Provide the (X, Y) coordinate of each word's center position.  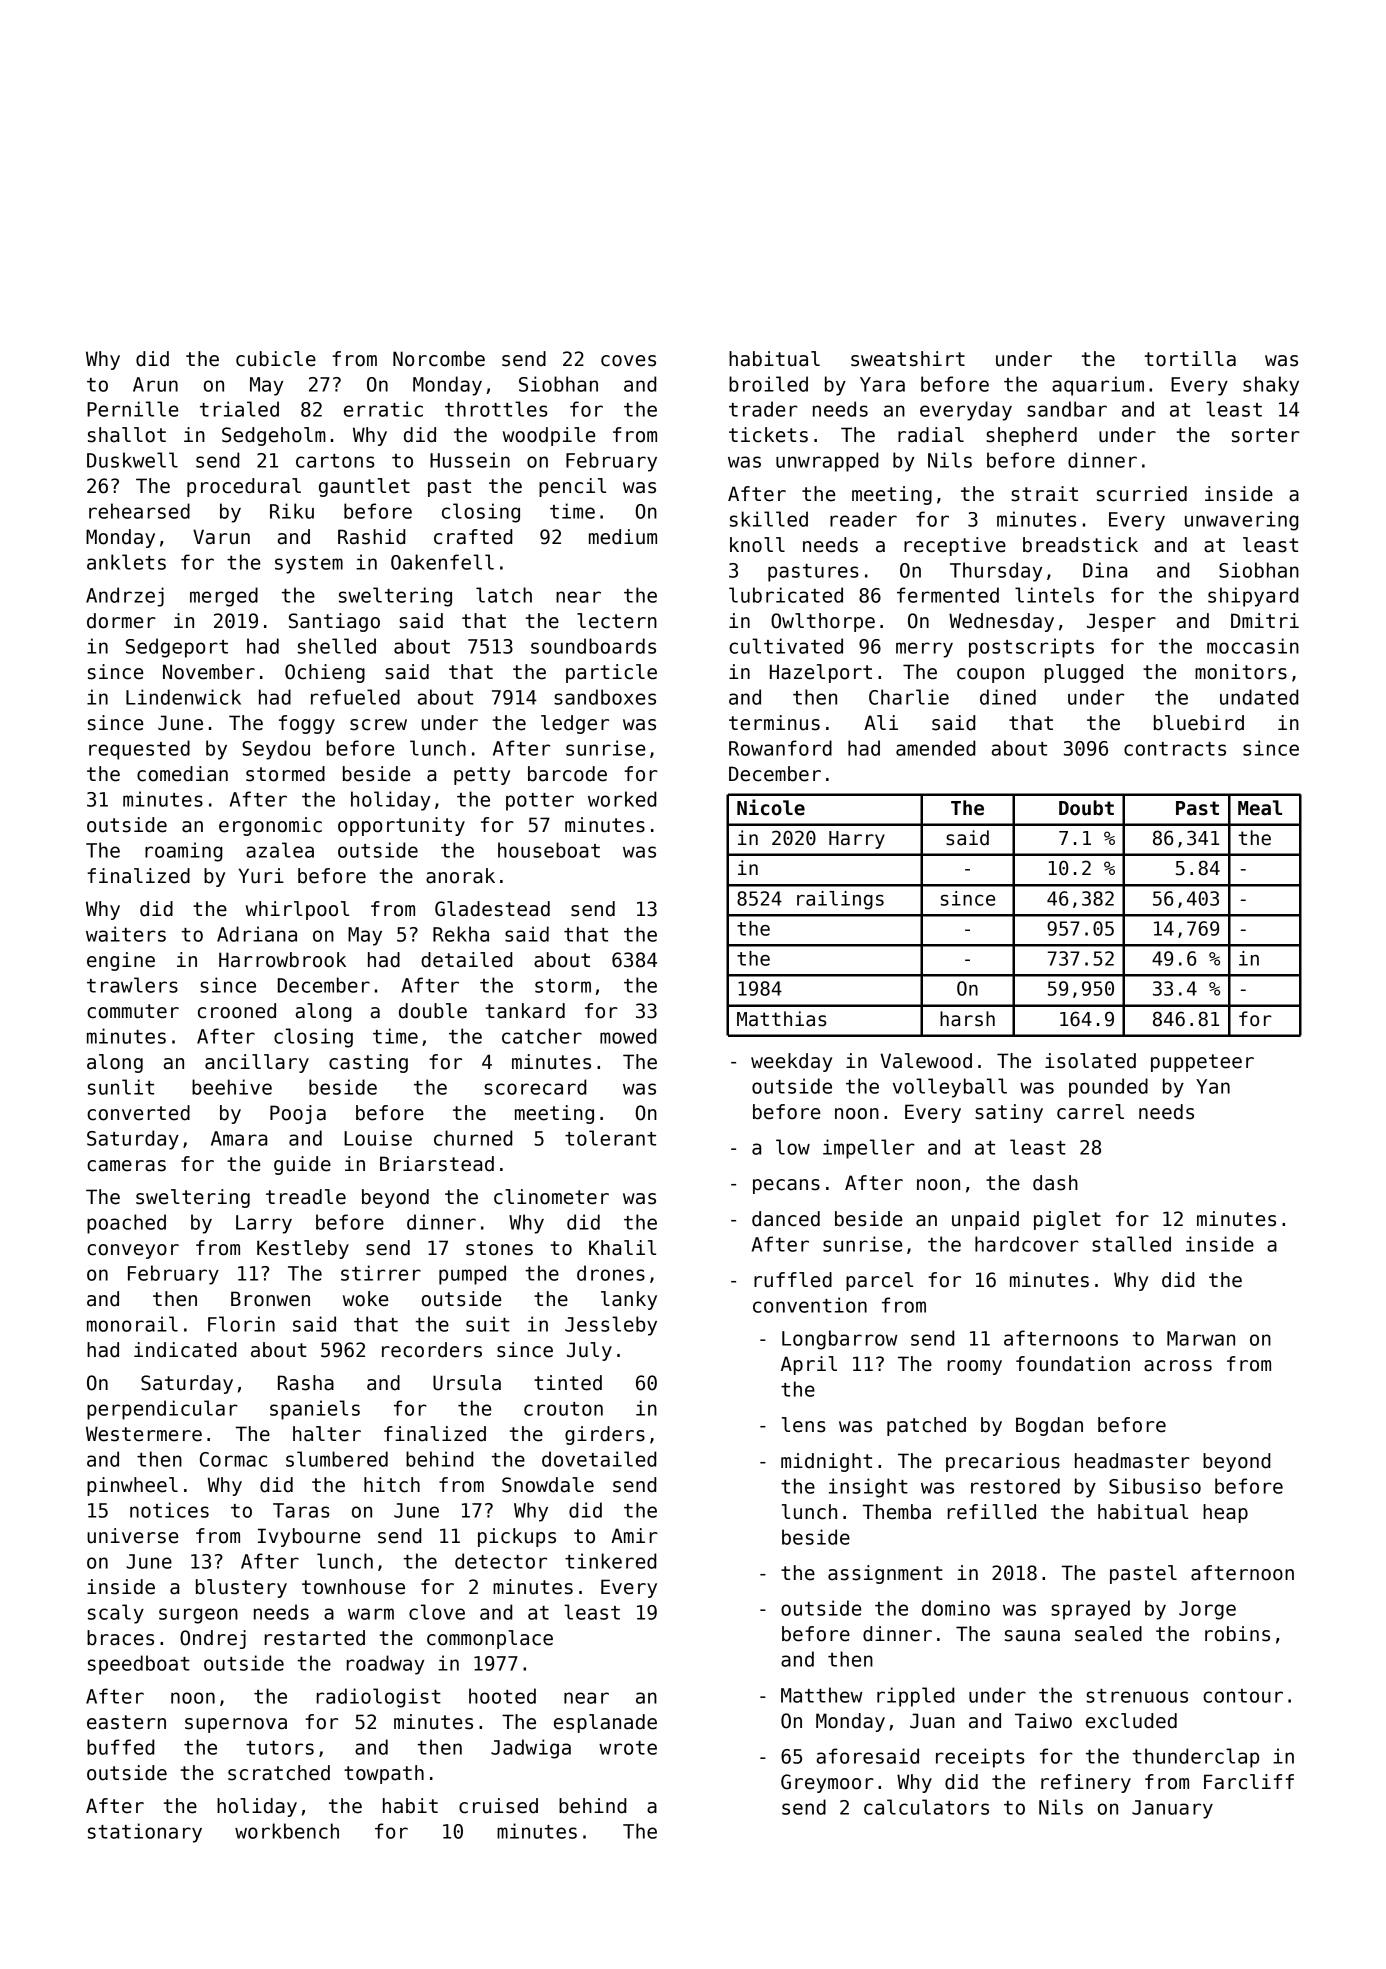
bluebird (1199, 723)
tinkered (610, 1561)
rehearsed (139, 511)
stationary (145, 1833)
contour (1243, 1696)
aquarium (1098, 386)
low (793, 1147)
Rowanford (780, 748)
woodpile (549, 436)
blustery (241, 1588)
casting (368, 1063)
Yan (1213, 1086)
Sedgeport (177, 648)
